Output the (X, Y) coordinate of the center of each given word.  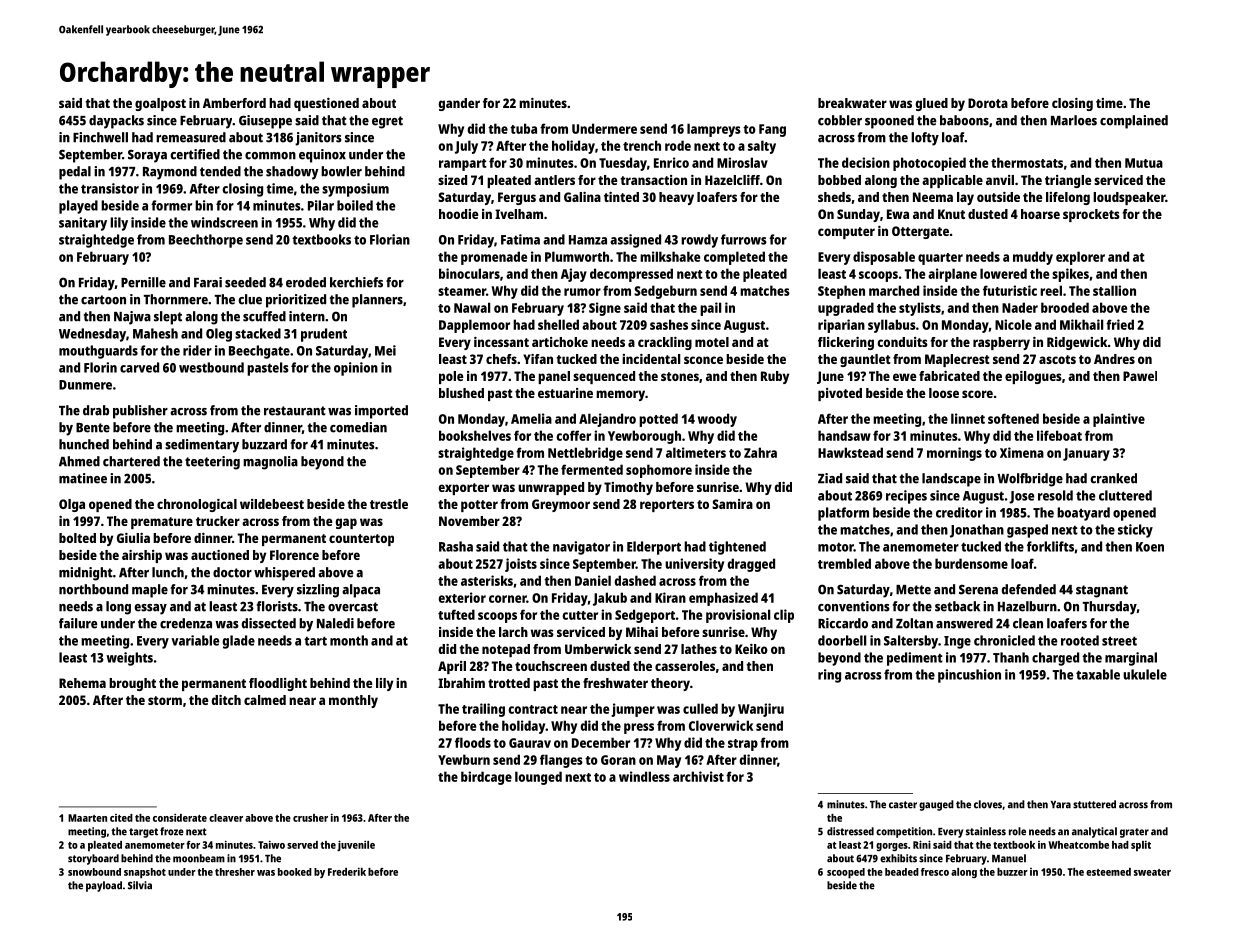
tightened (737, 548)
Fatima (520, 239)
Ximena (1022, 452)
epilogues (1033, 377)
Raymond (170, 173)
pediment (915, 659)
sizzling (318, 591)
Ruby (775, 377)
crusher (310, 818)
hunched (84, 444)
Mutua (1144, 163)
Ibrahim (461, 683)
